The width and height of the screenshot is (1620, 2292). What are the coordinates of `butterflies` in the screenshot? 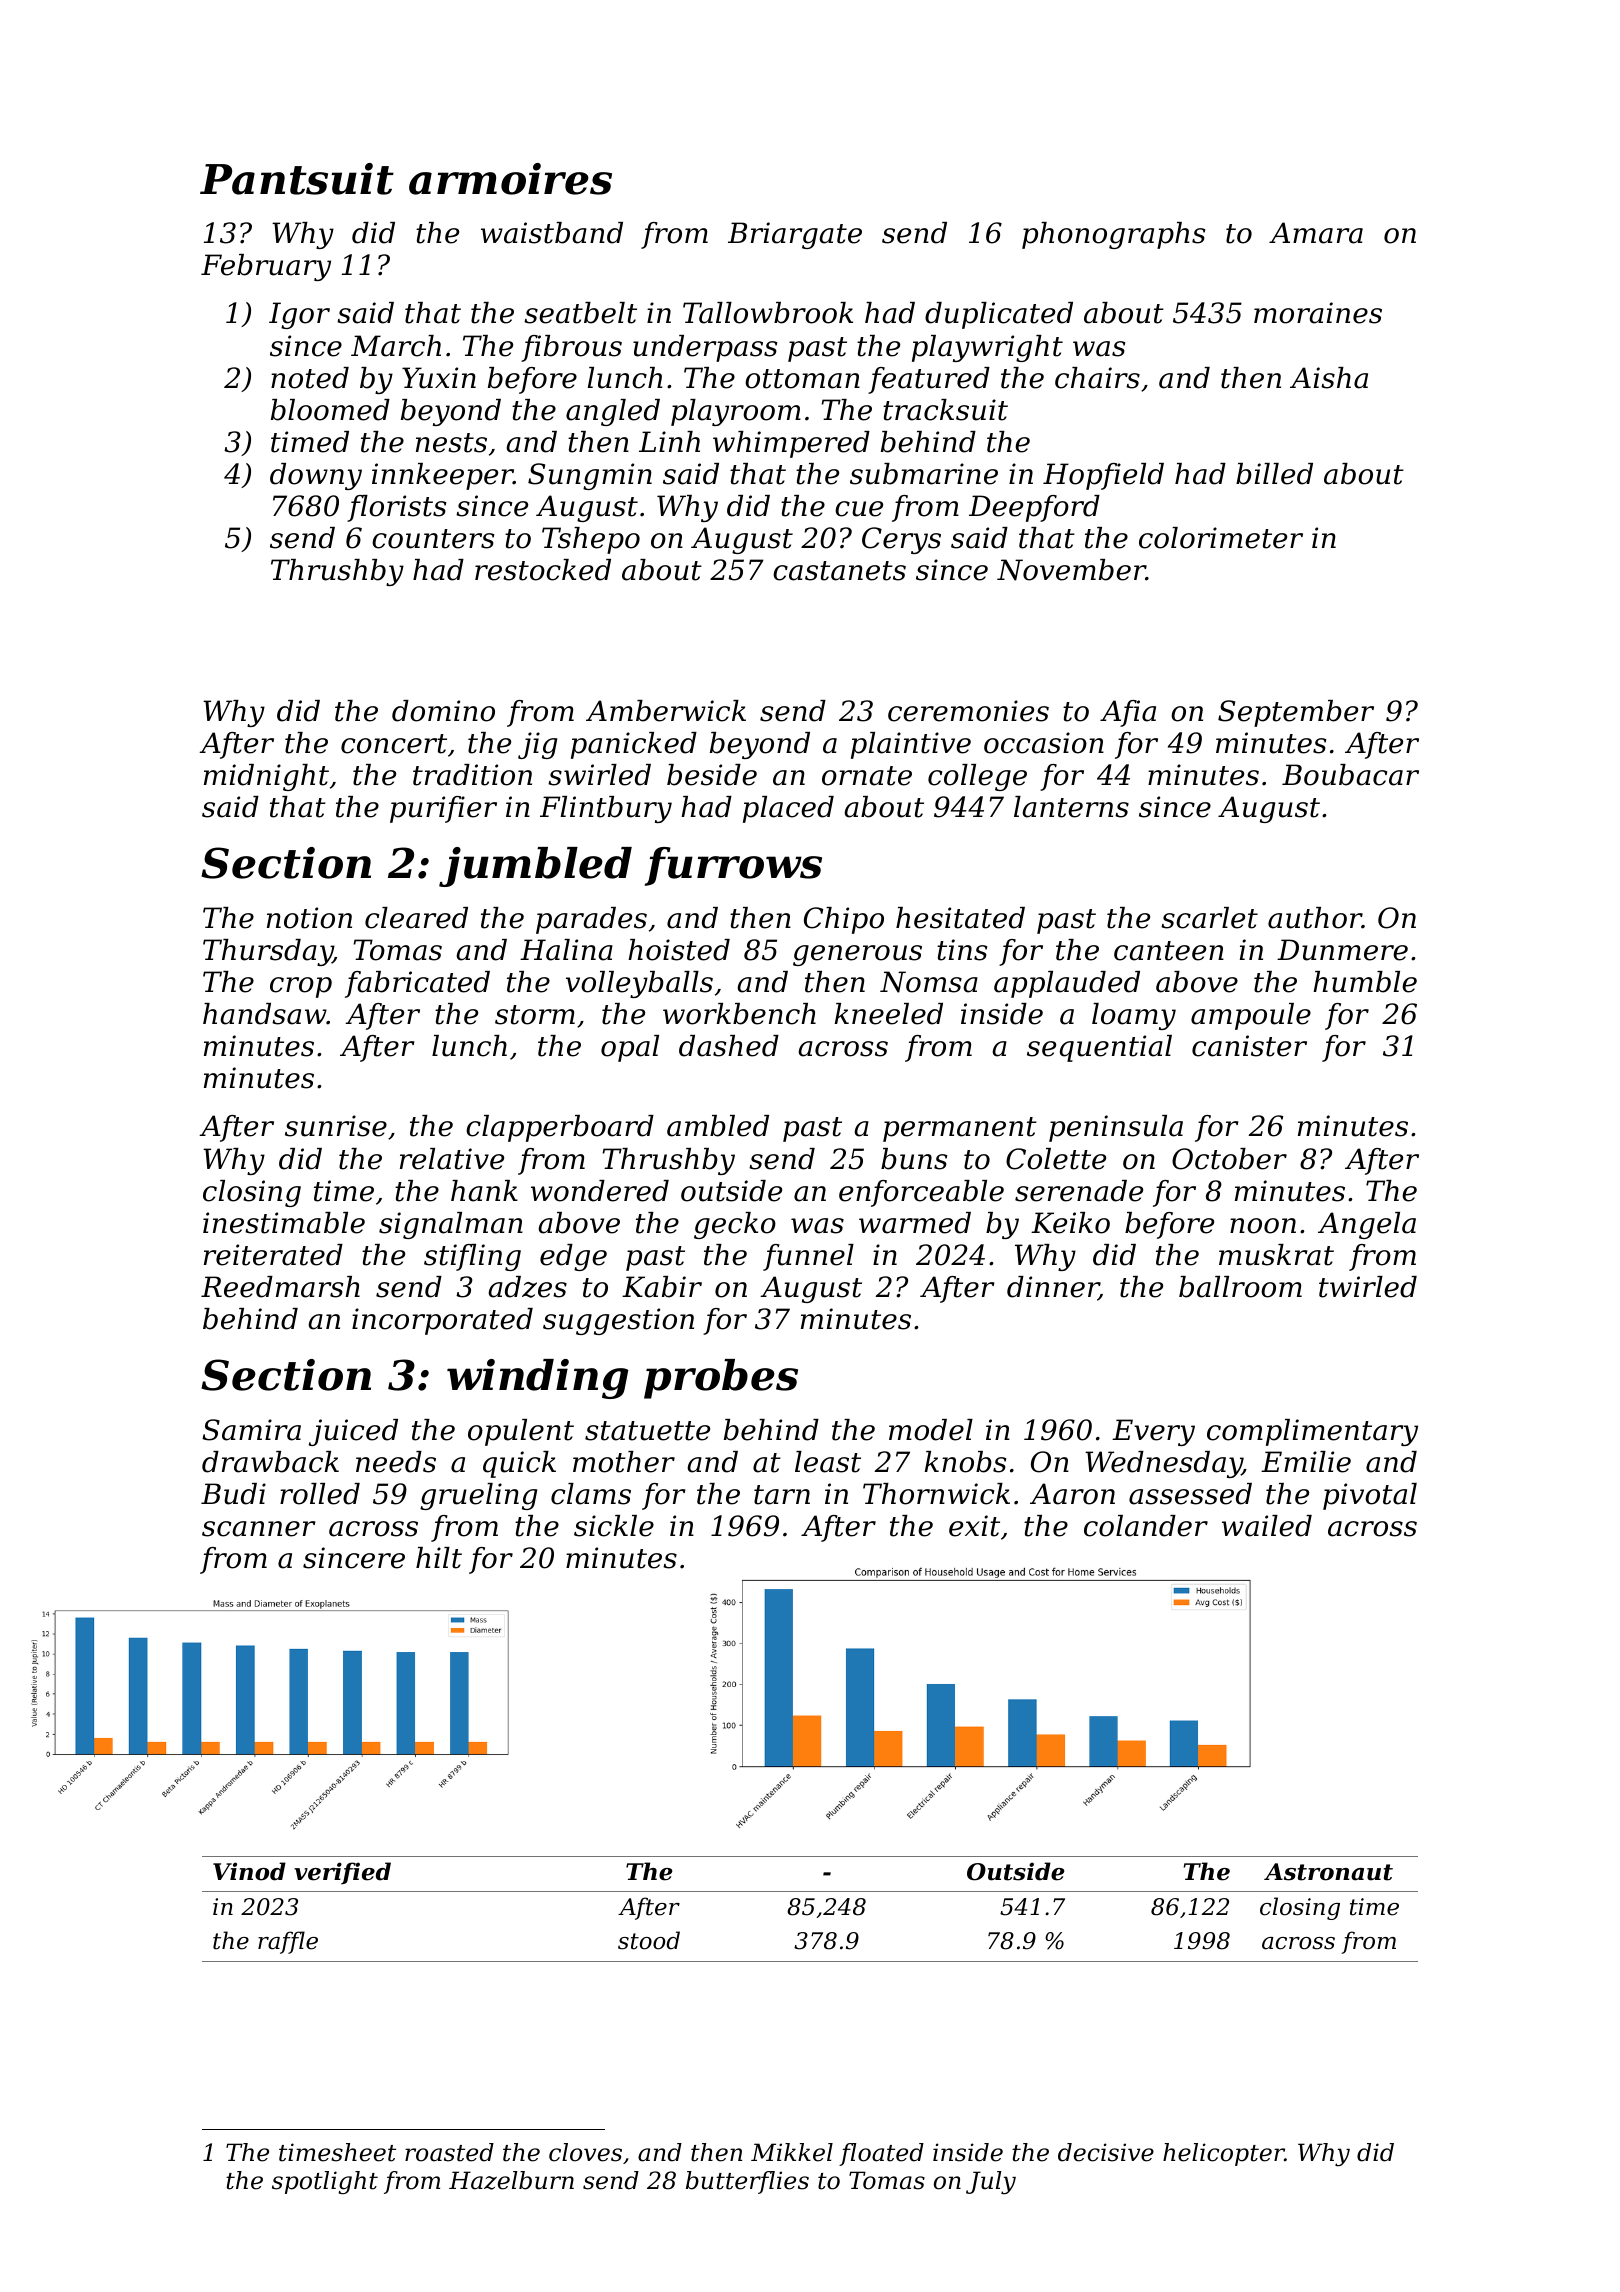 It's located at (747, 2182).
